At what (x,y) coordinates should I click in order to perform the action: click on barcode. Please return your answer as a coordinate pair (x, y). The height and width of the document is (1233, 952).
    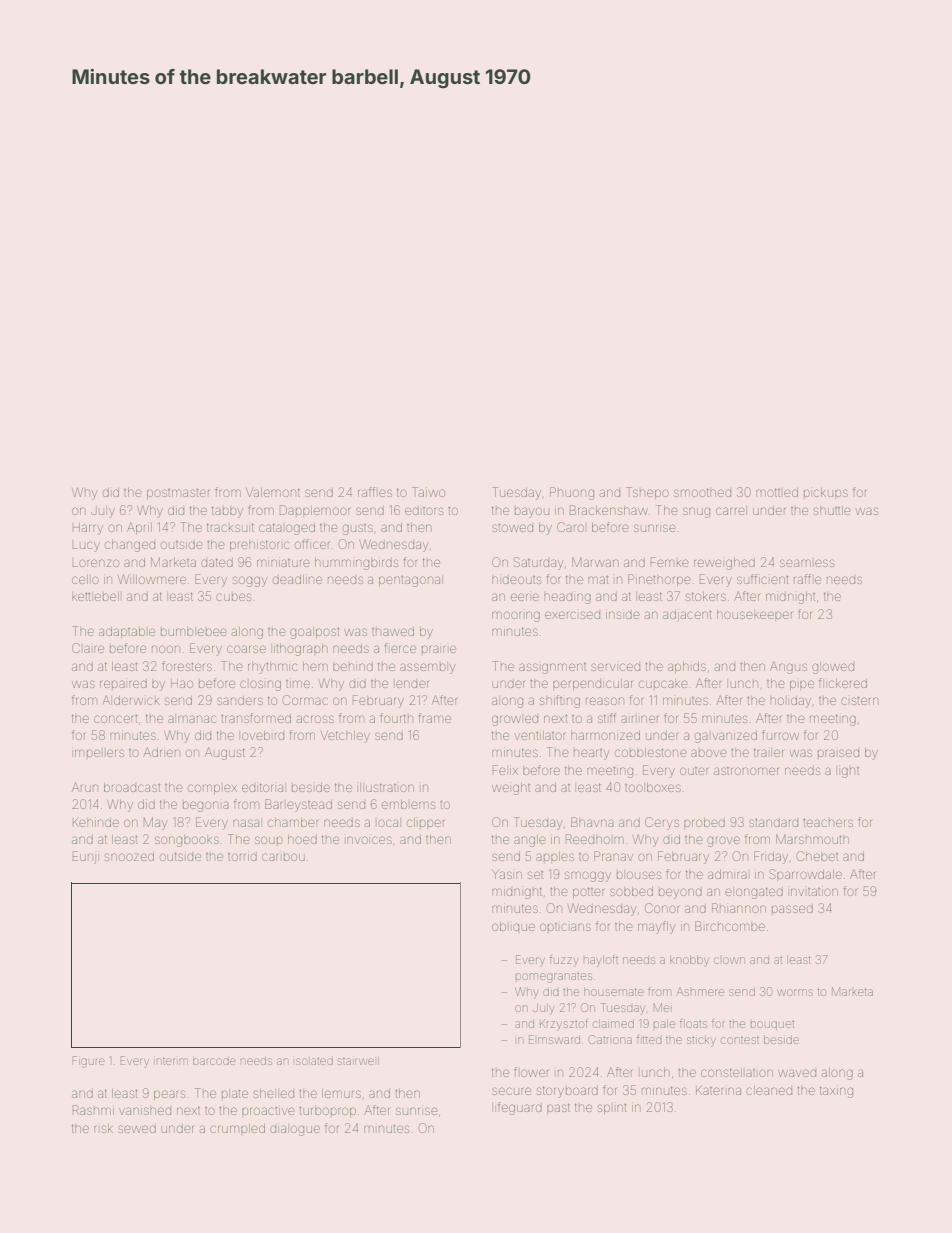
    Looking at the image, I should click on (214, 1061).
